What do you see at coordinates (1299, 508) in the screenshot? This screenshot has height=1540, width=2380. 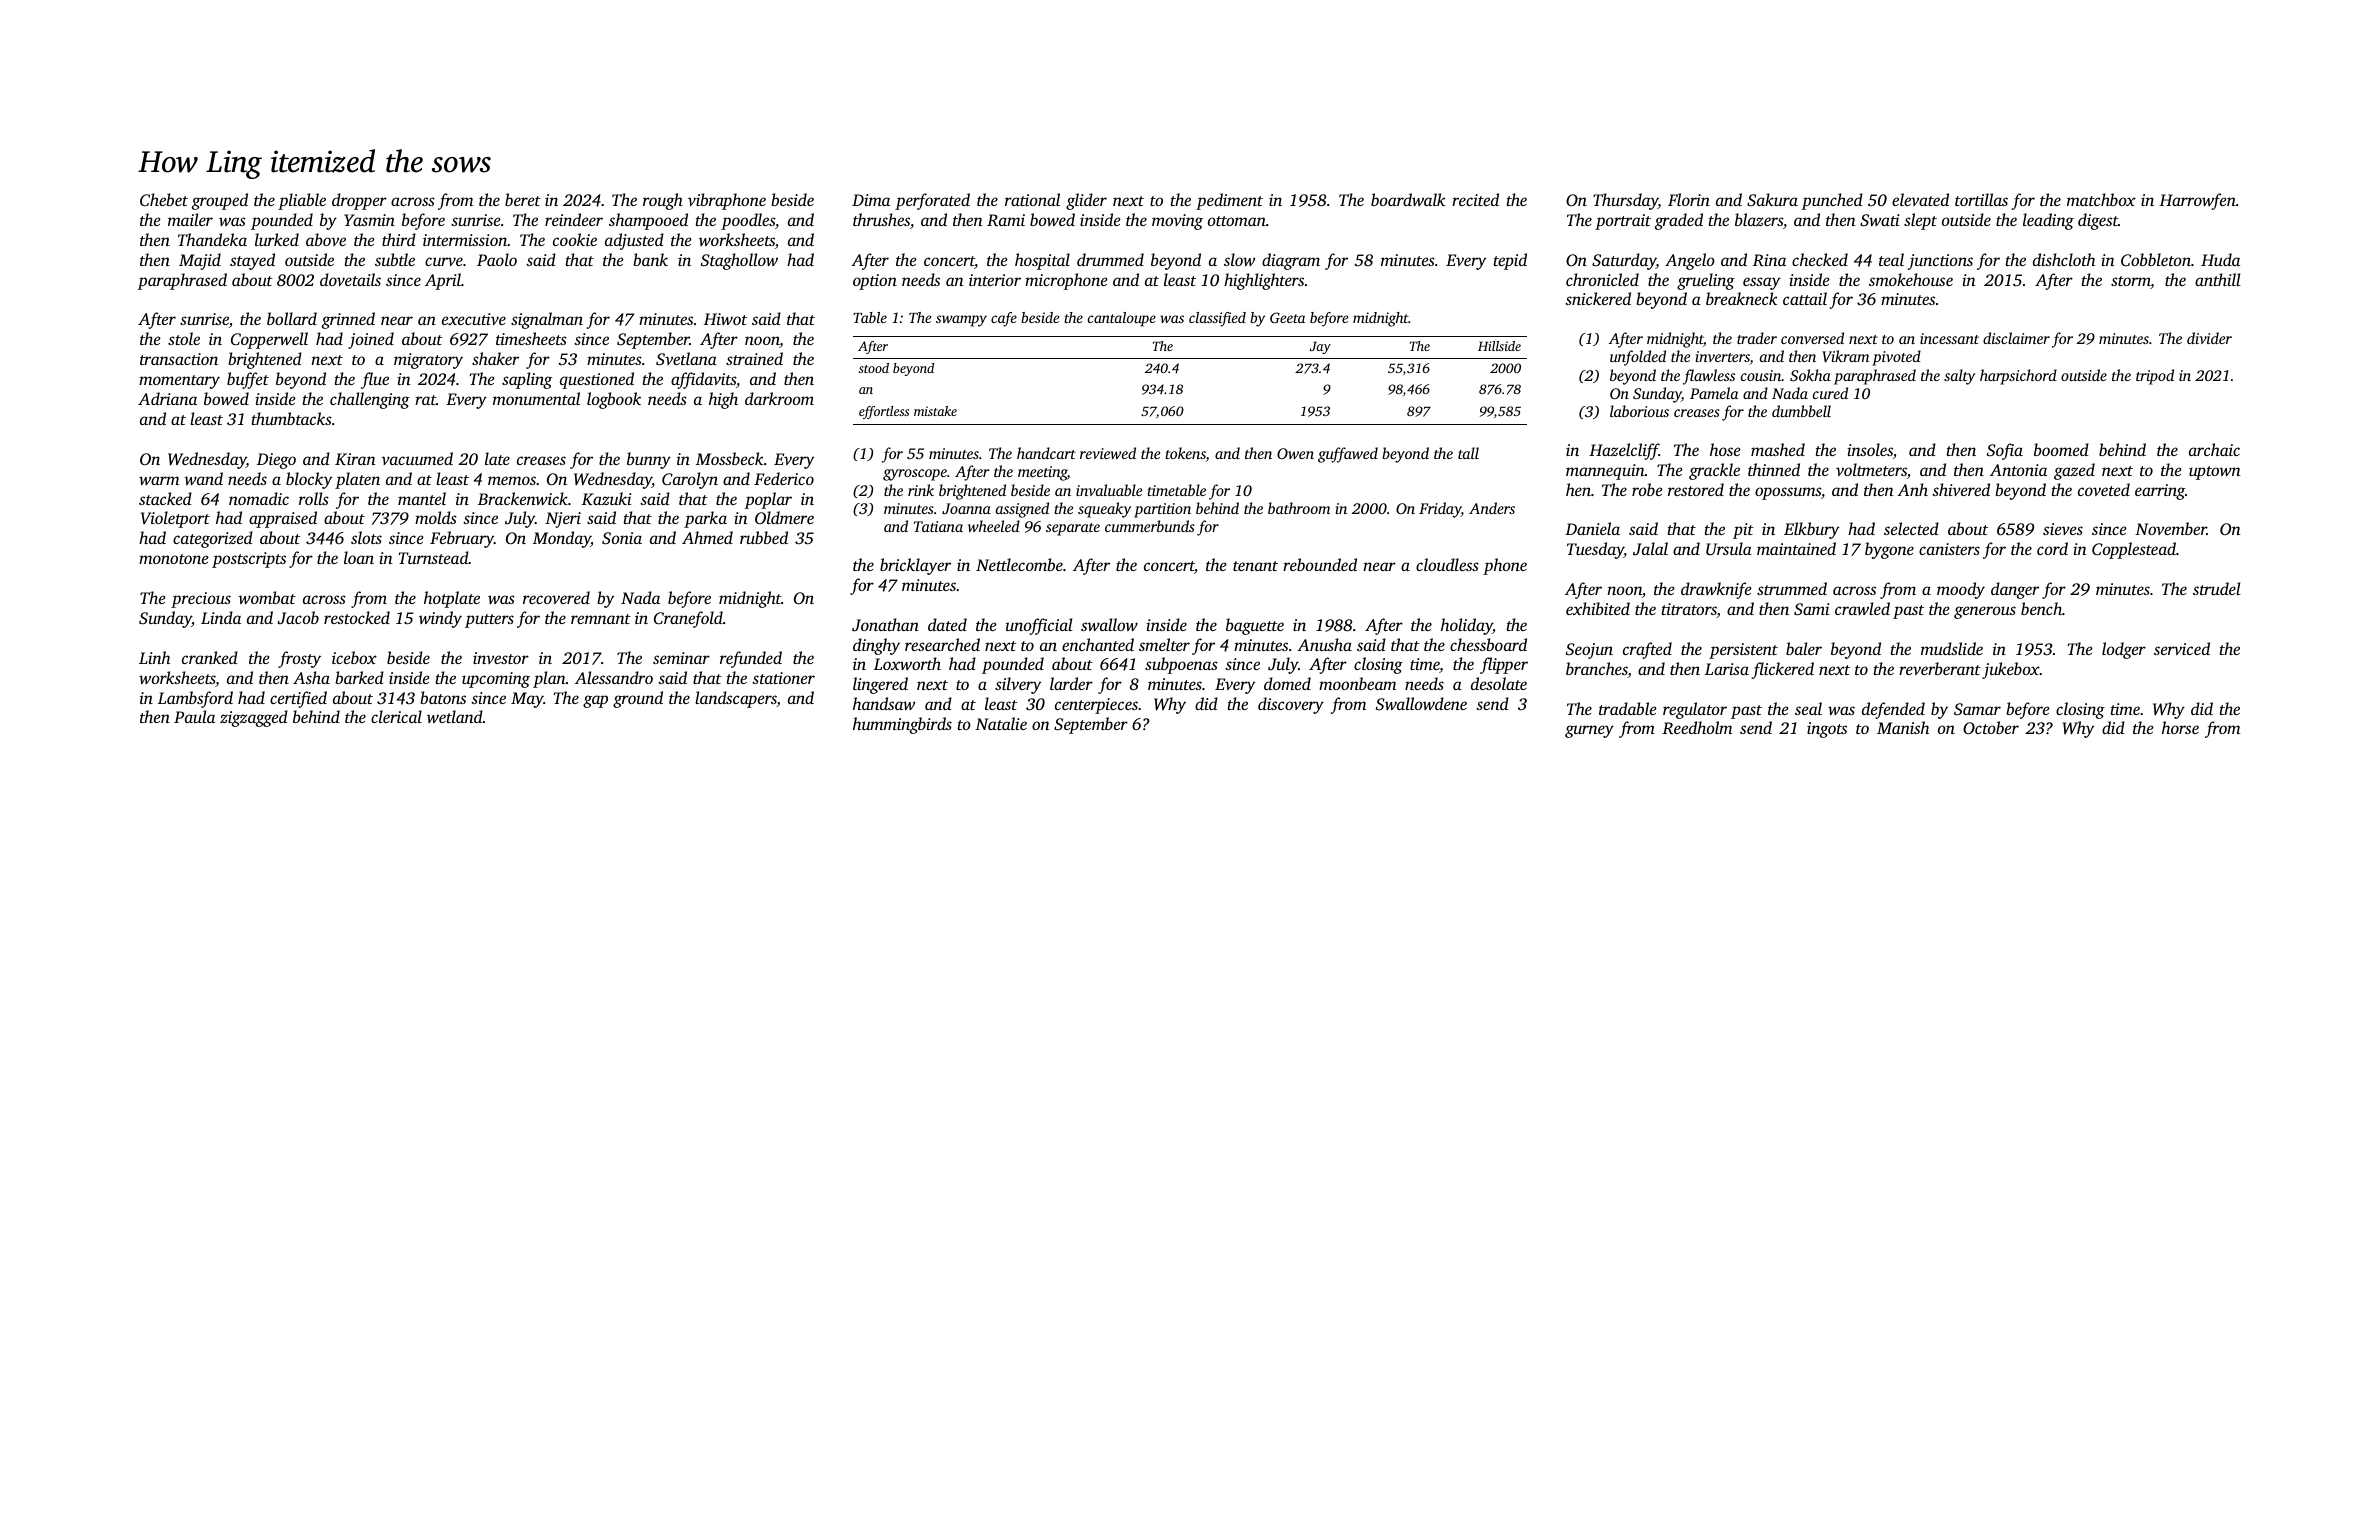 I see `bathroom` at bounding box center [1299, 508].
